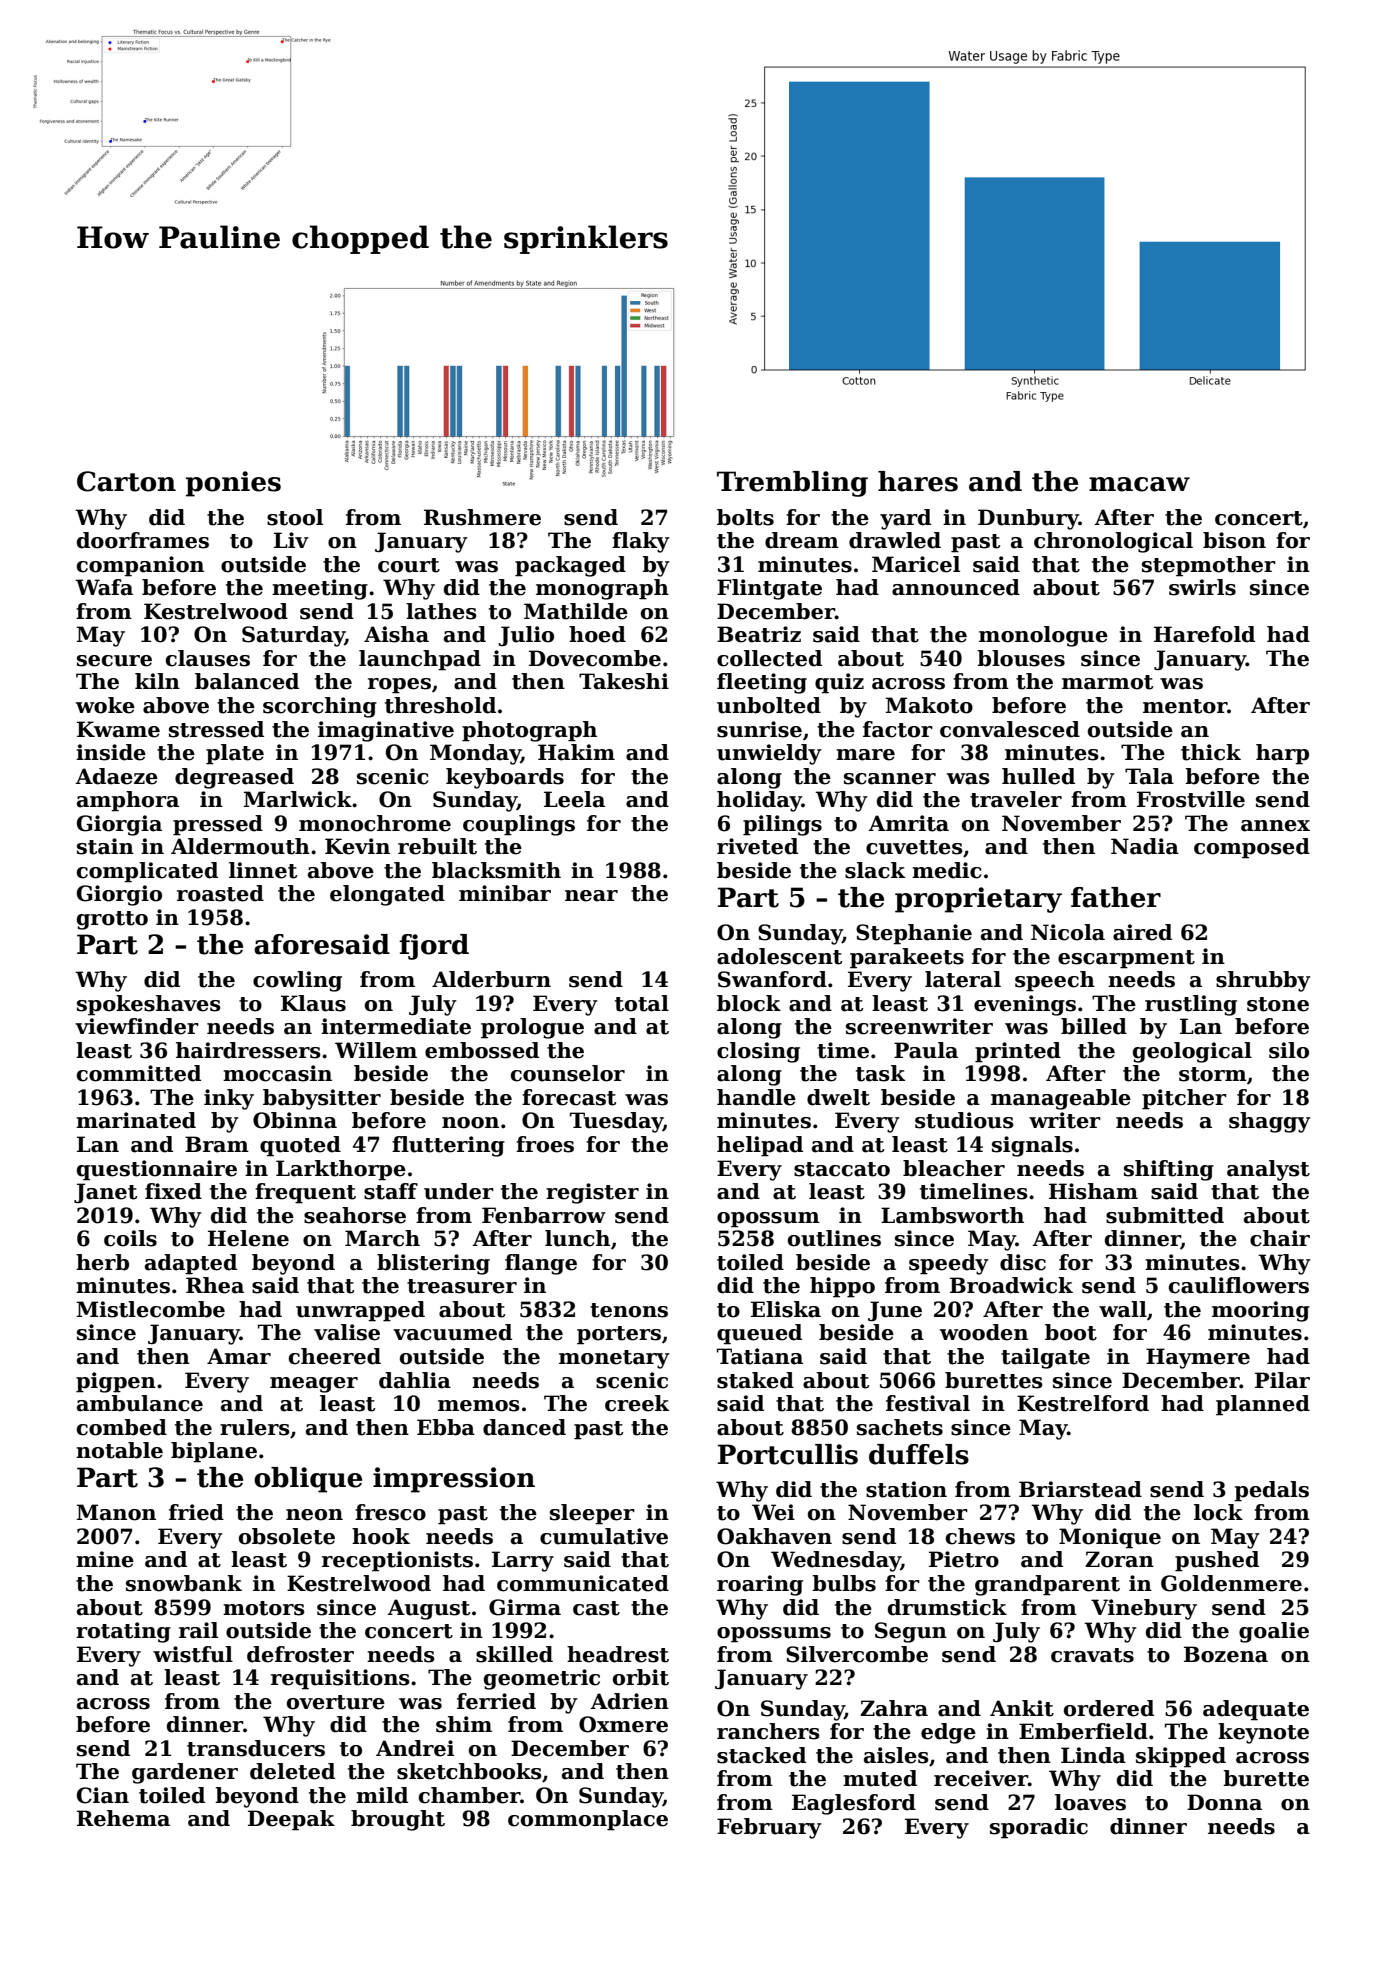 Image resolution: width=1386 pixels, height=1969 pixels. What do you see at coordinates (588, 1820) in the screenshot?
I see `commonplace` at bounding box center [588, 1820].
